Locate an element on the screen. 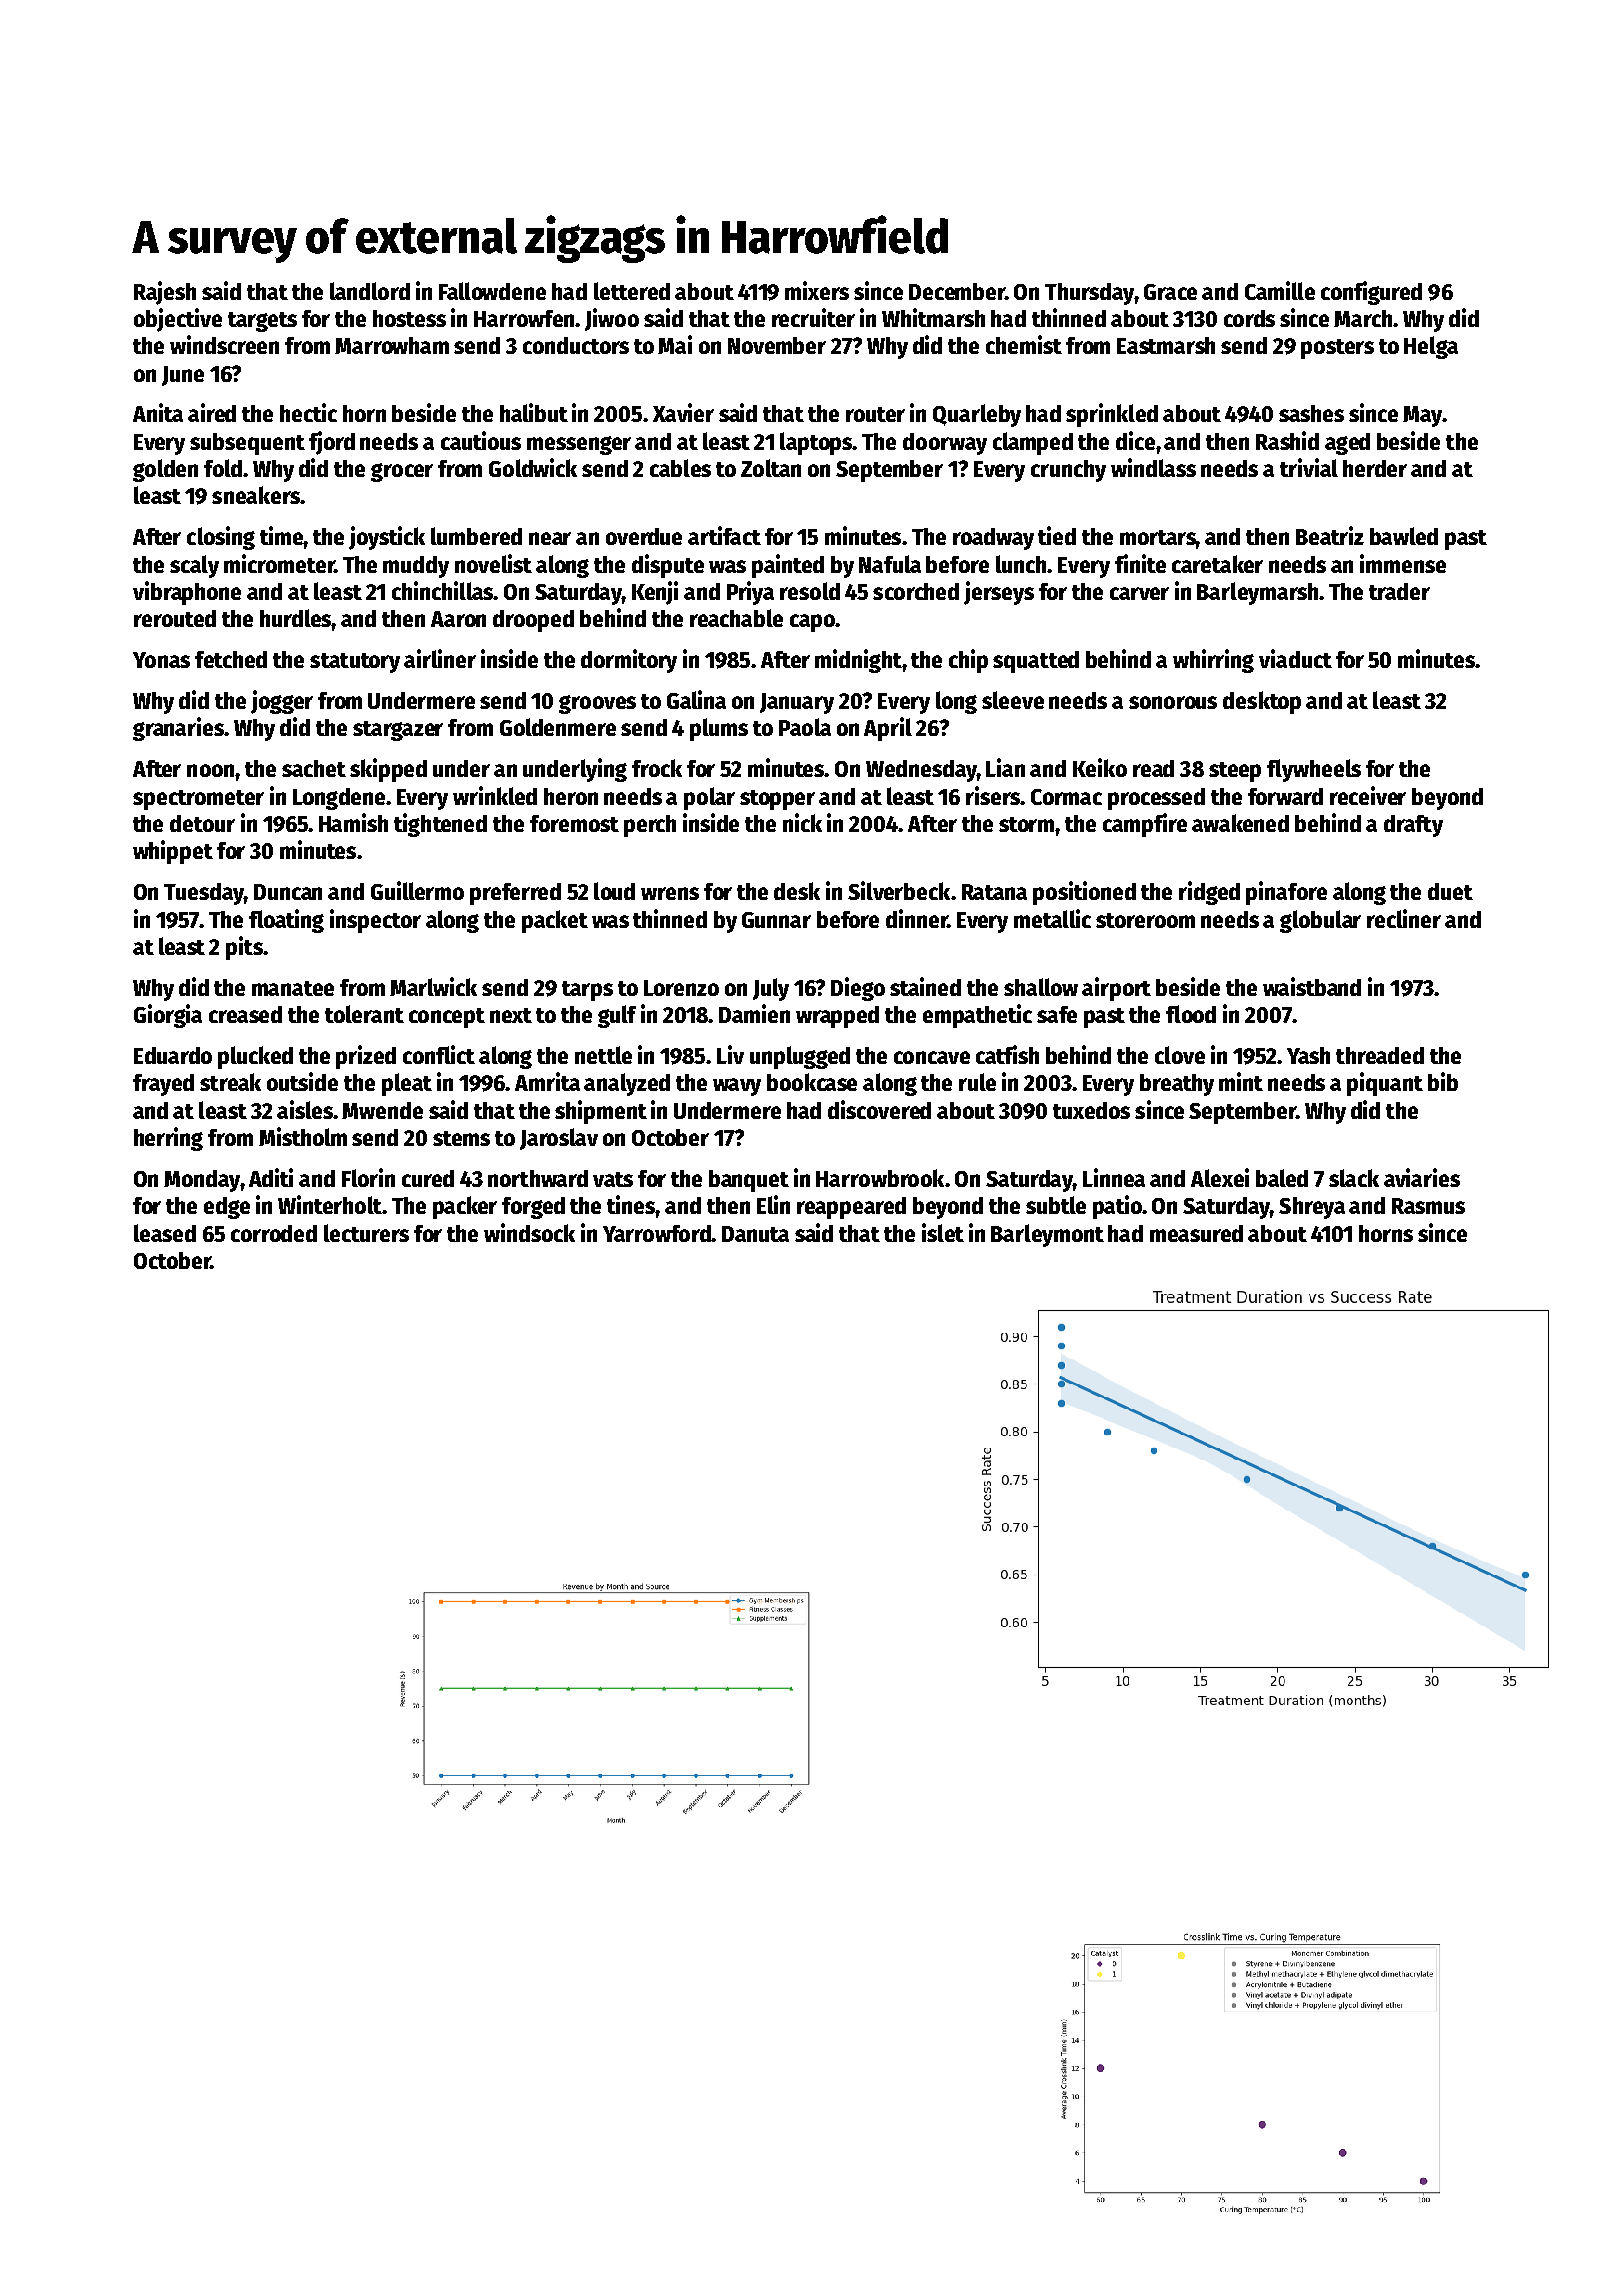 The width and height of the screenshot is (1620, 2292). receiver is located at coordinates (1368, 795).
